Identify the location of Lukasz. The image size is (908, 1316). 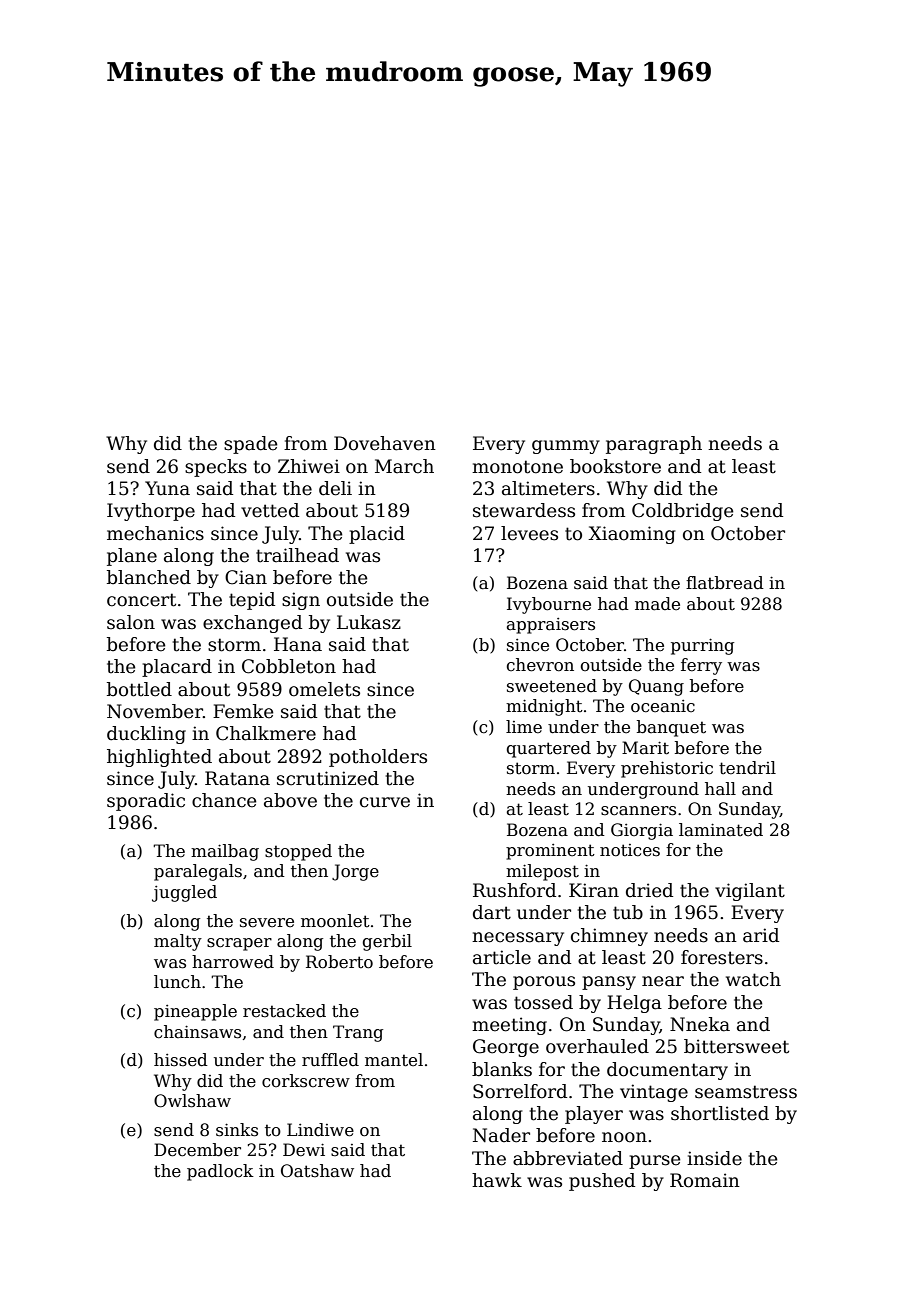
(369, 622).
